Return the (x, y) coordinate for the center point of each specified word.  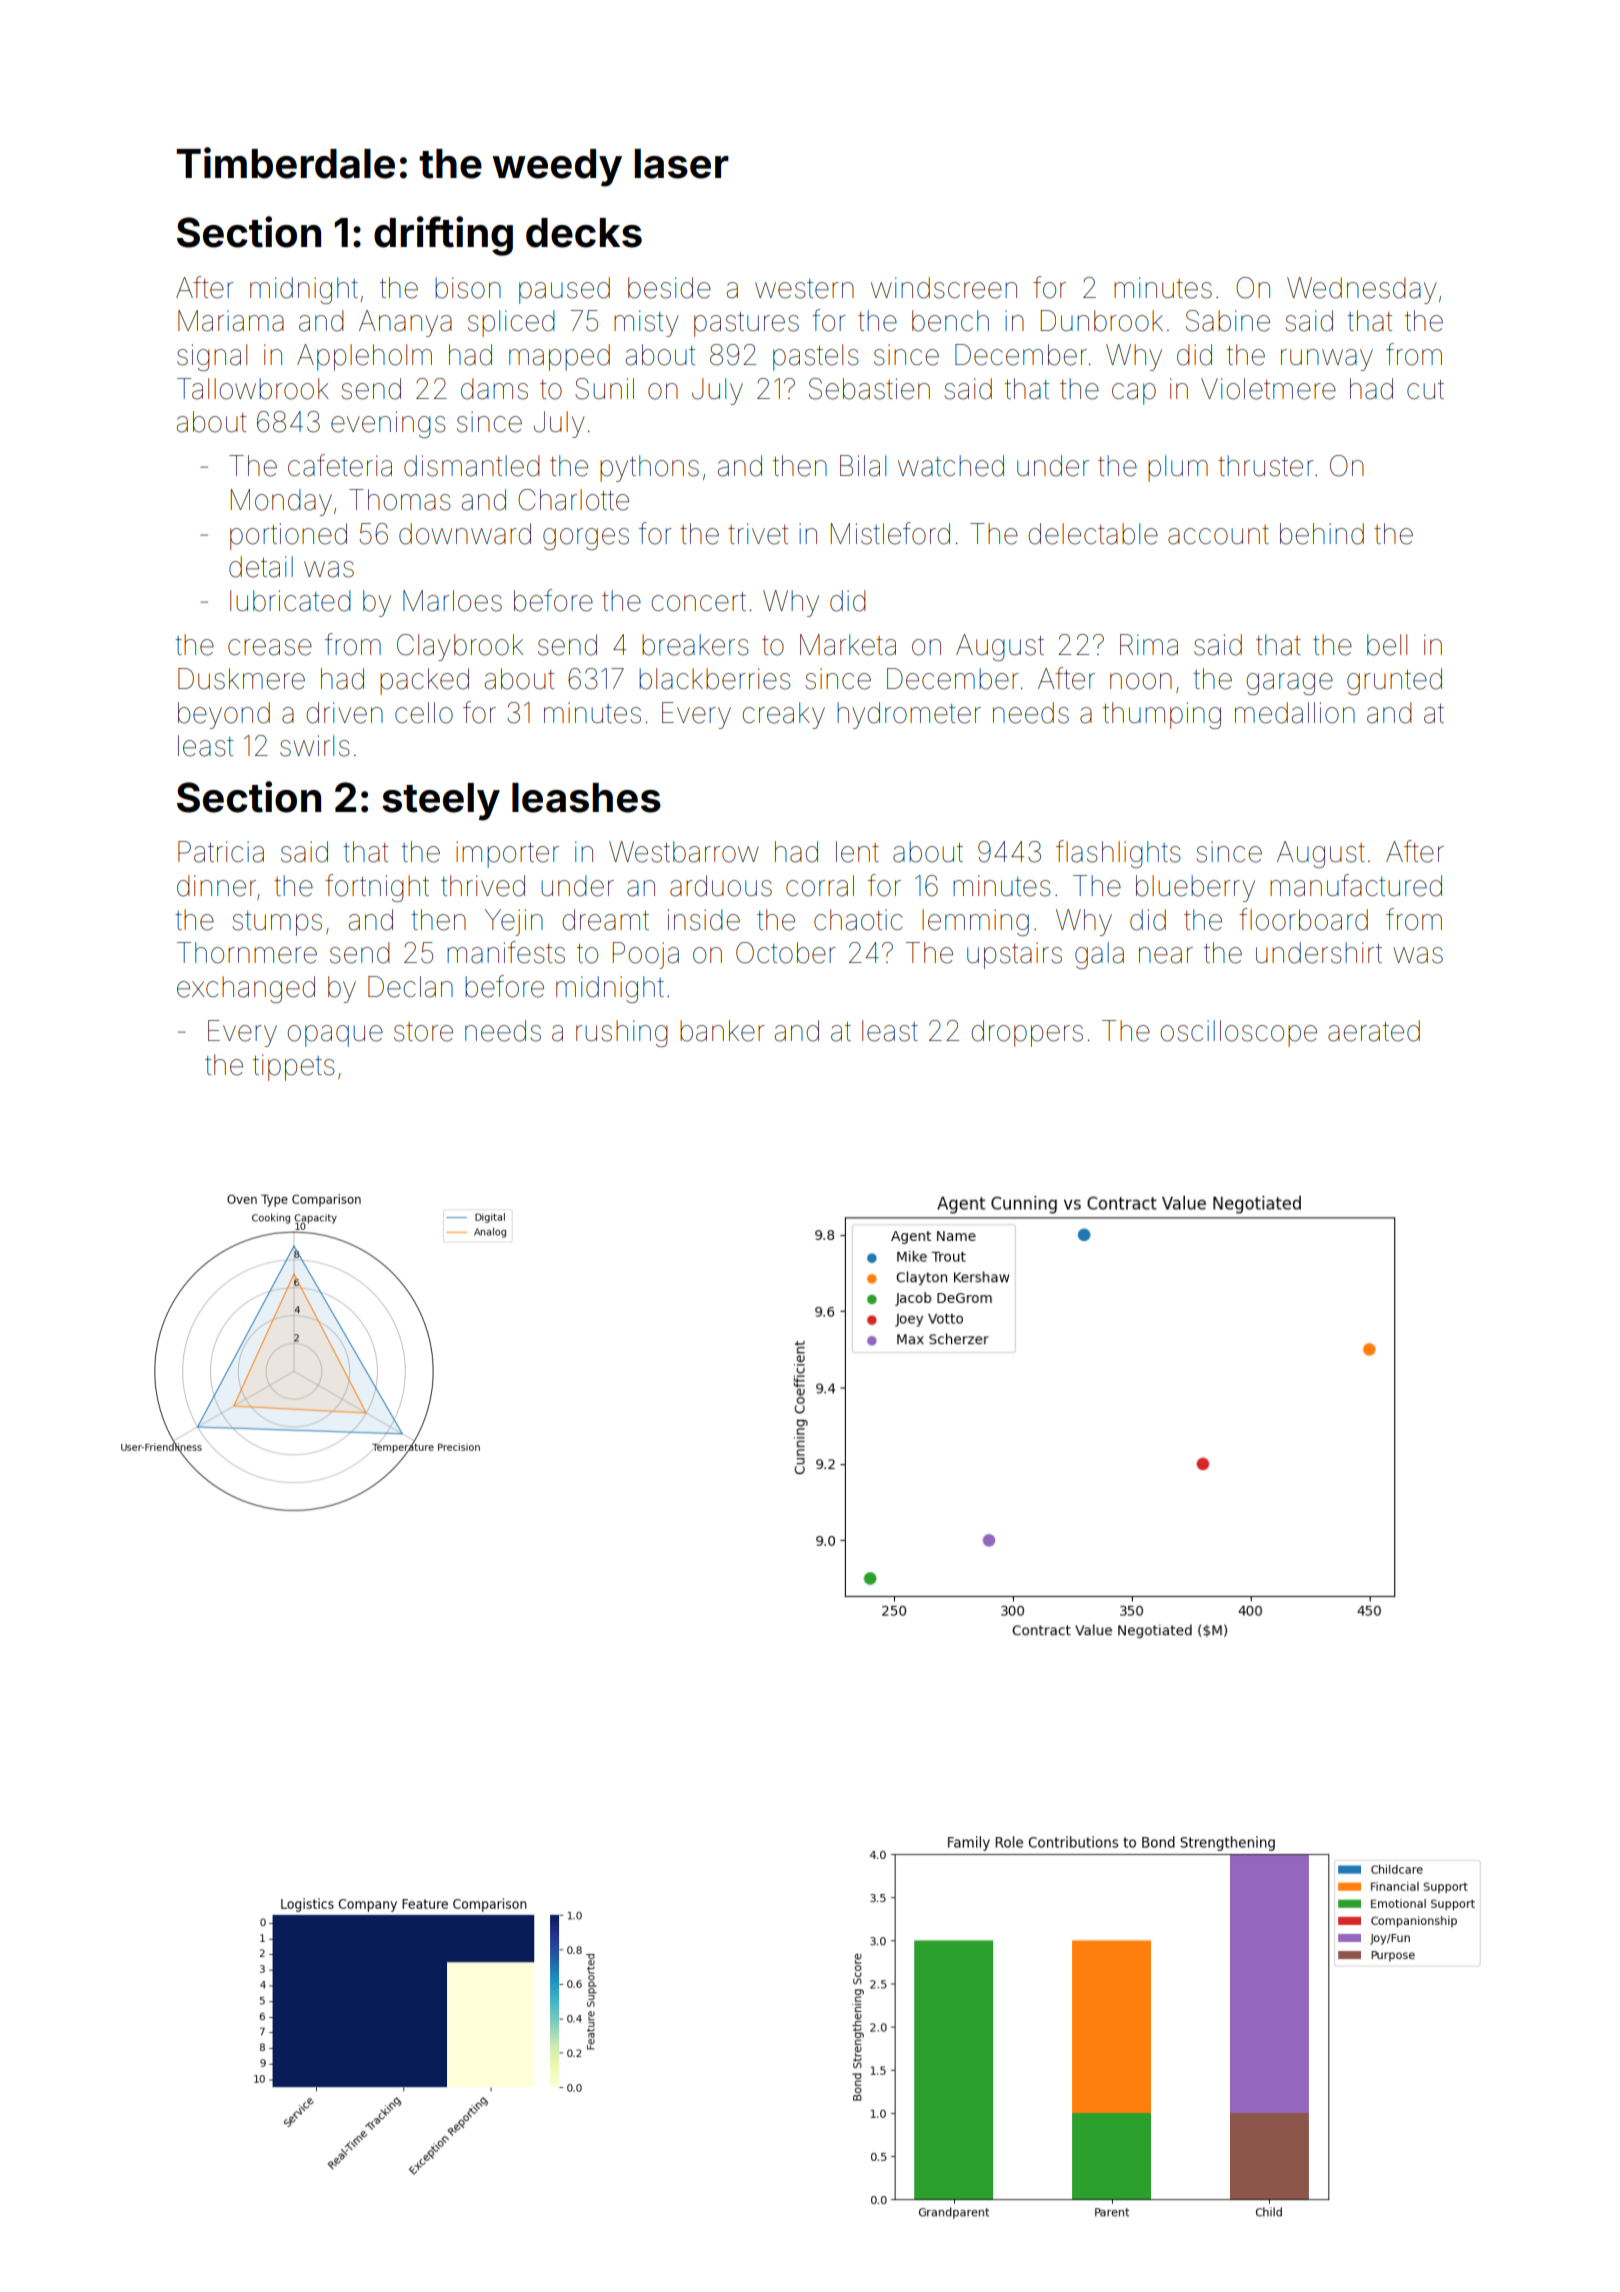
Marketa (848, 645)
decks (584, 233)
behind (1322, 534)
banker (722, 1031)
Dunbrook (1102, 321)
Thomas (400, 500)
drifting (443, 236)
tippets (294, 1067)
